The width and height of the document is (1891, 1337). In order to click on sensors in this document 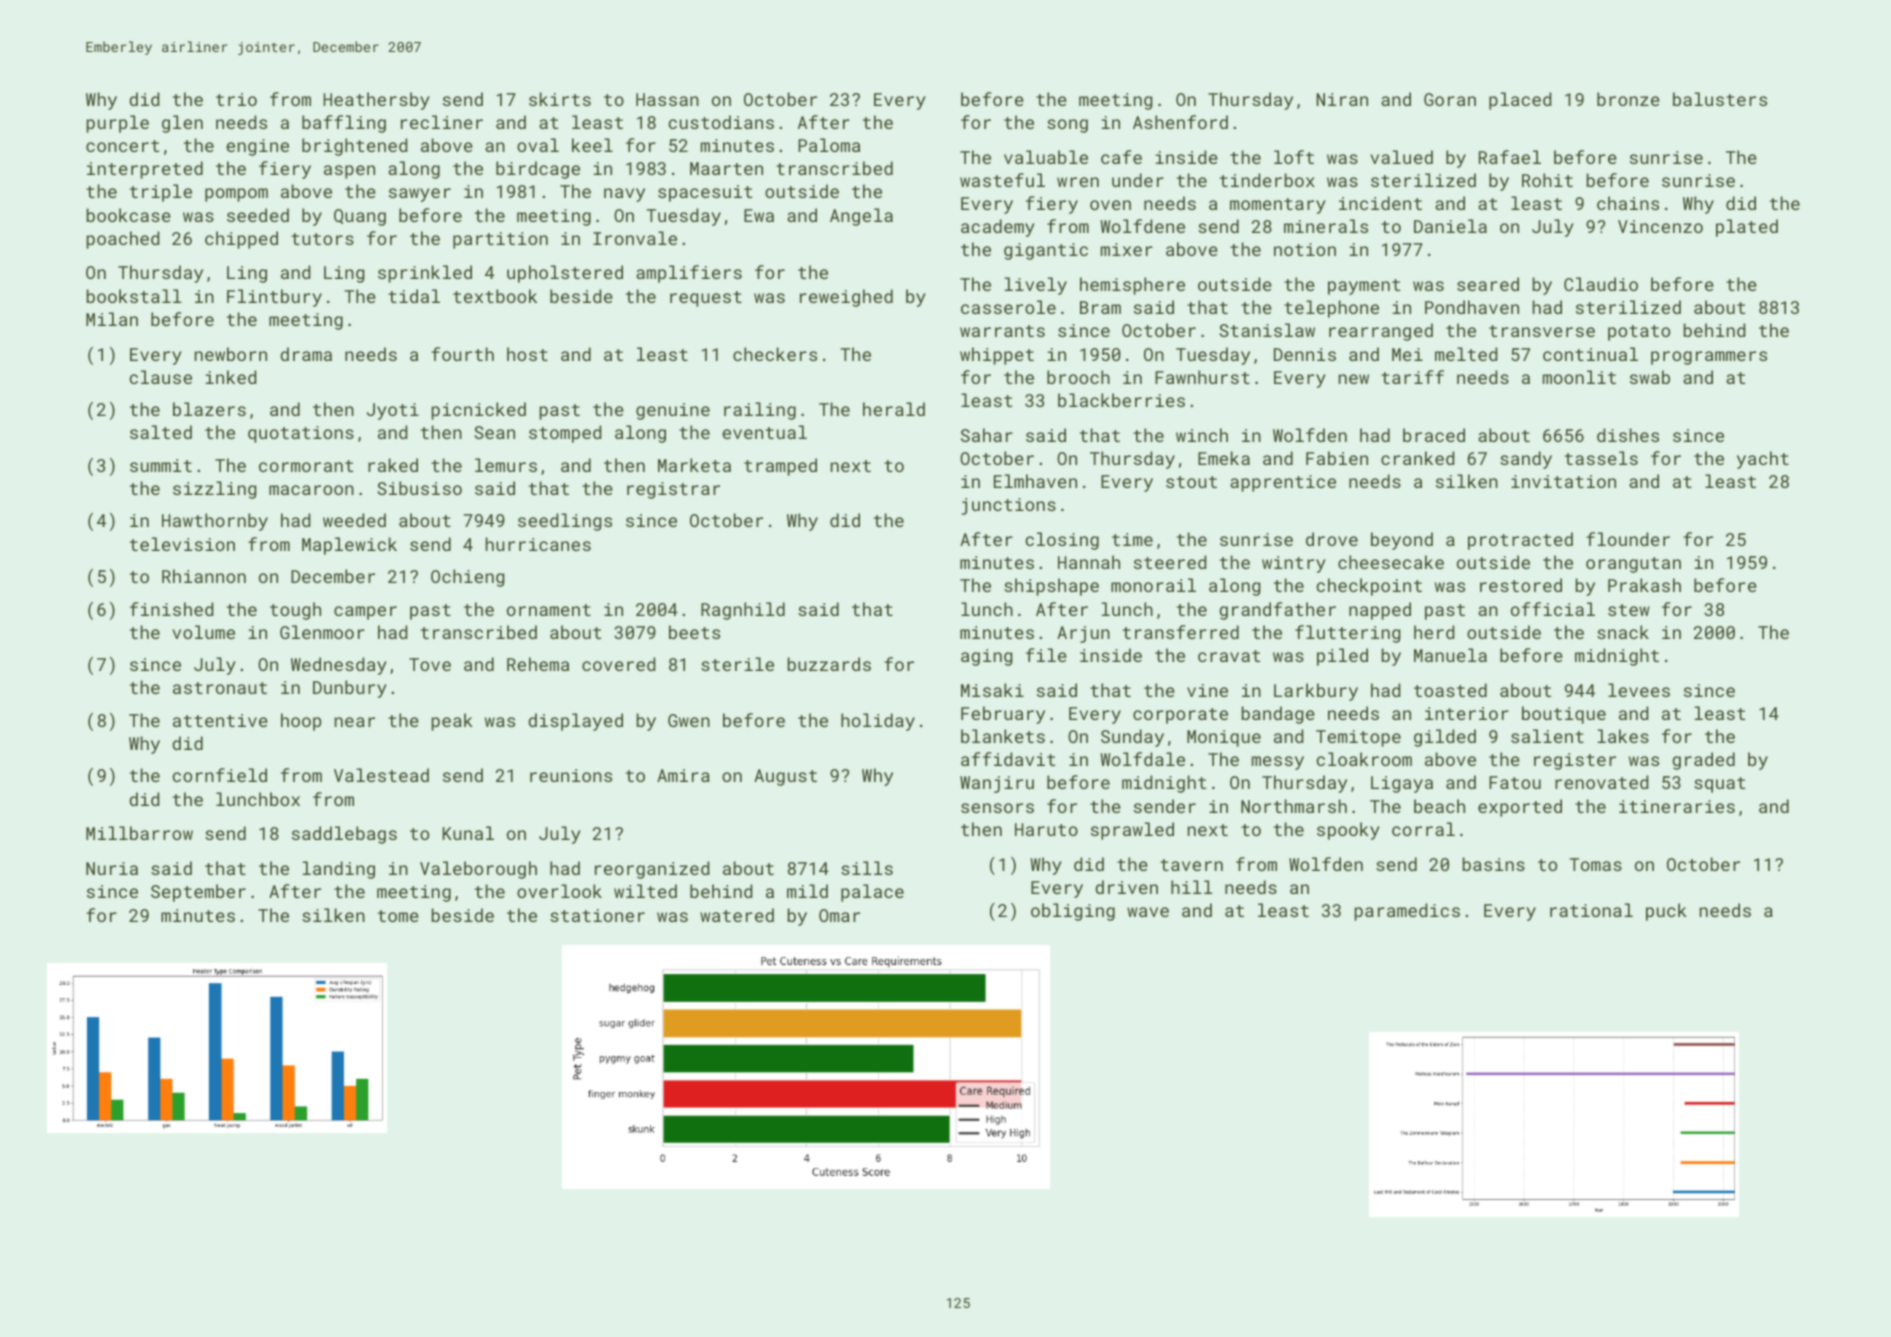, I will do `click(997, 808)`.
